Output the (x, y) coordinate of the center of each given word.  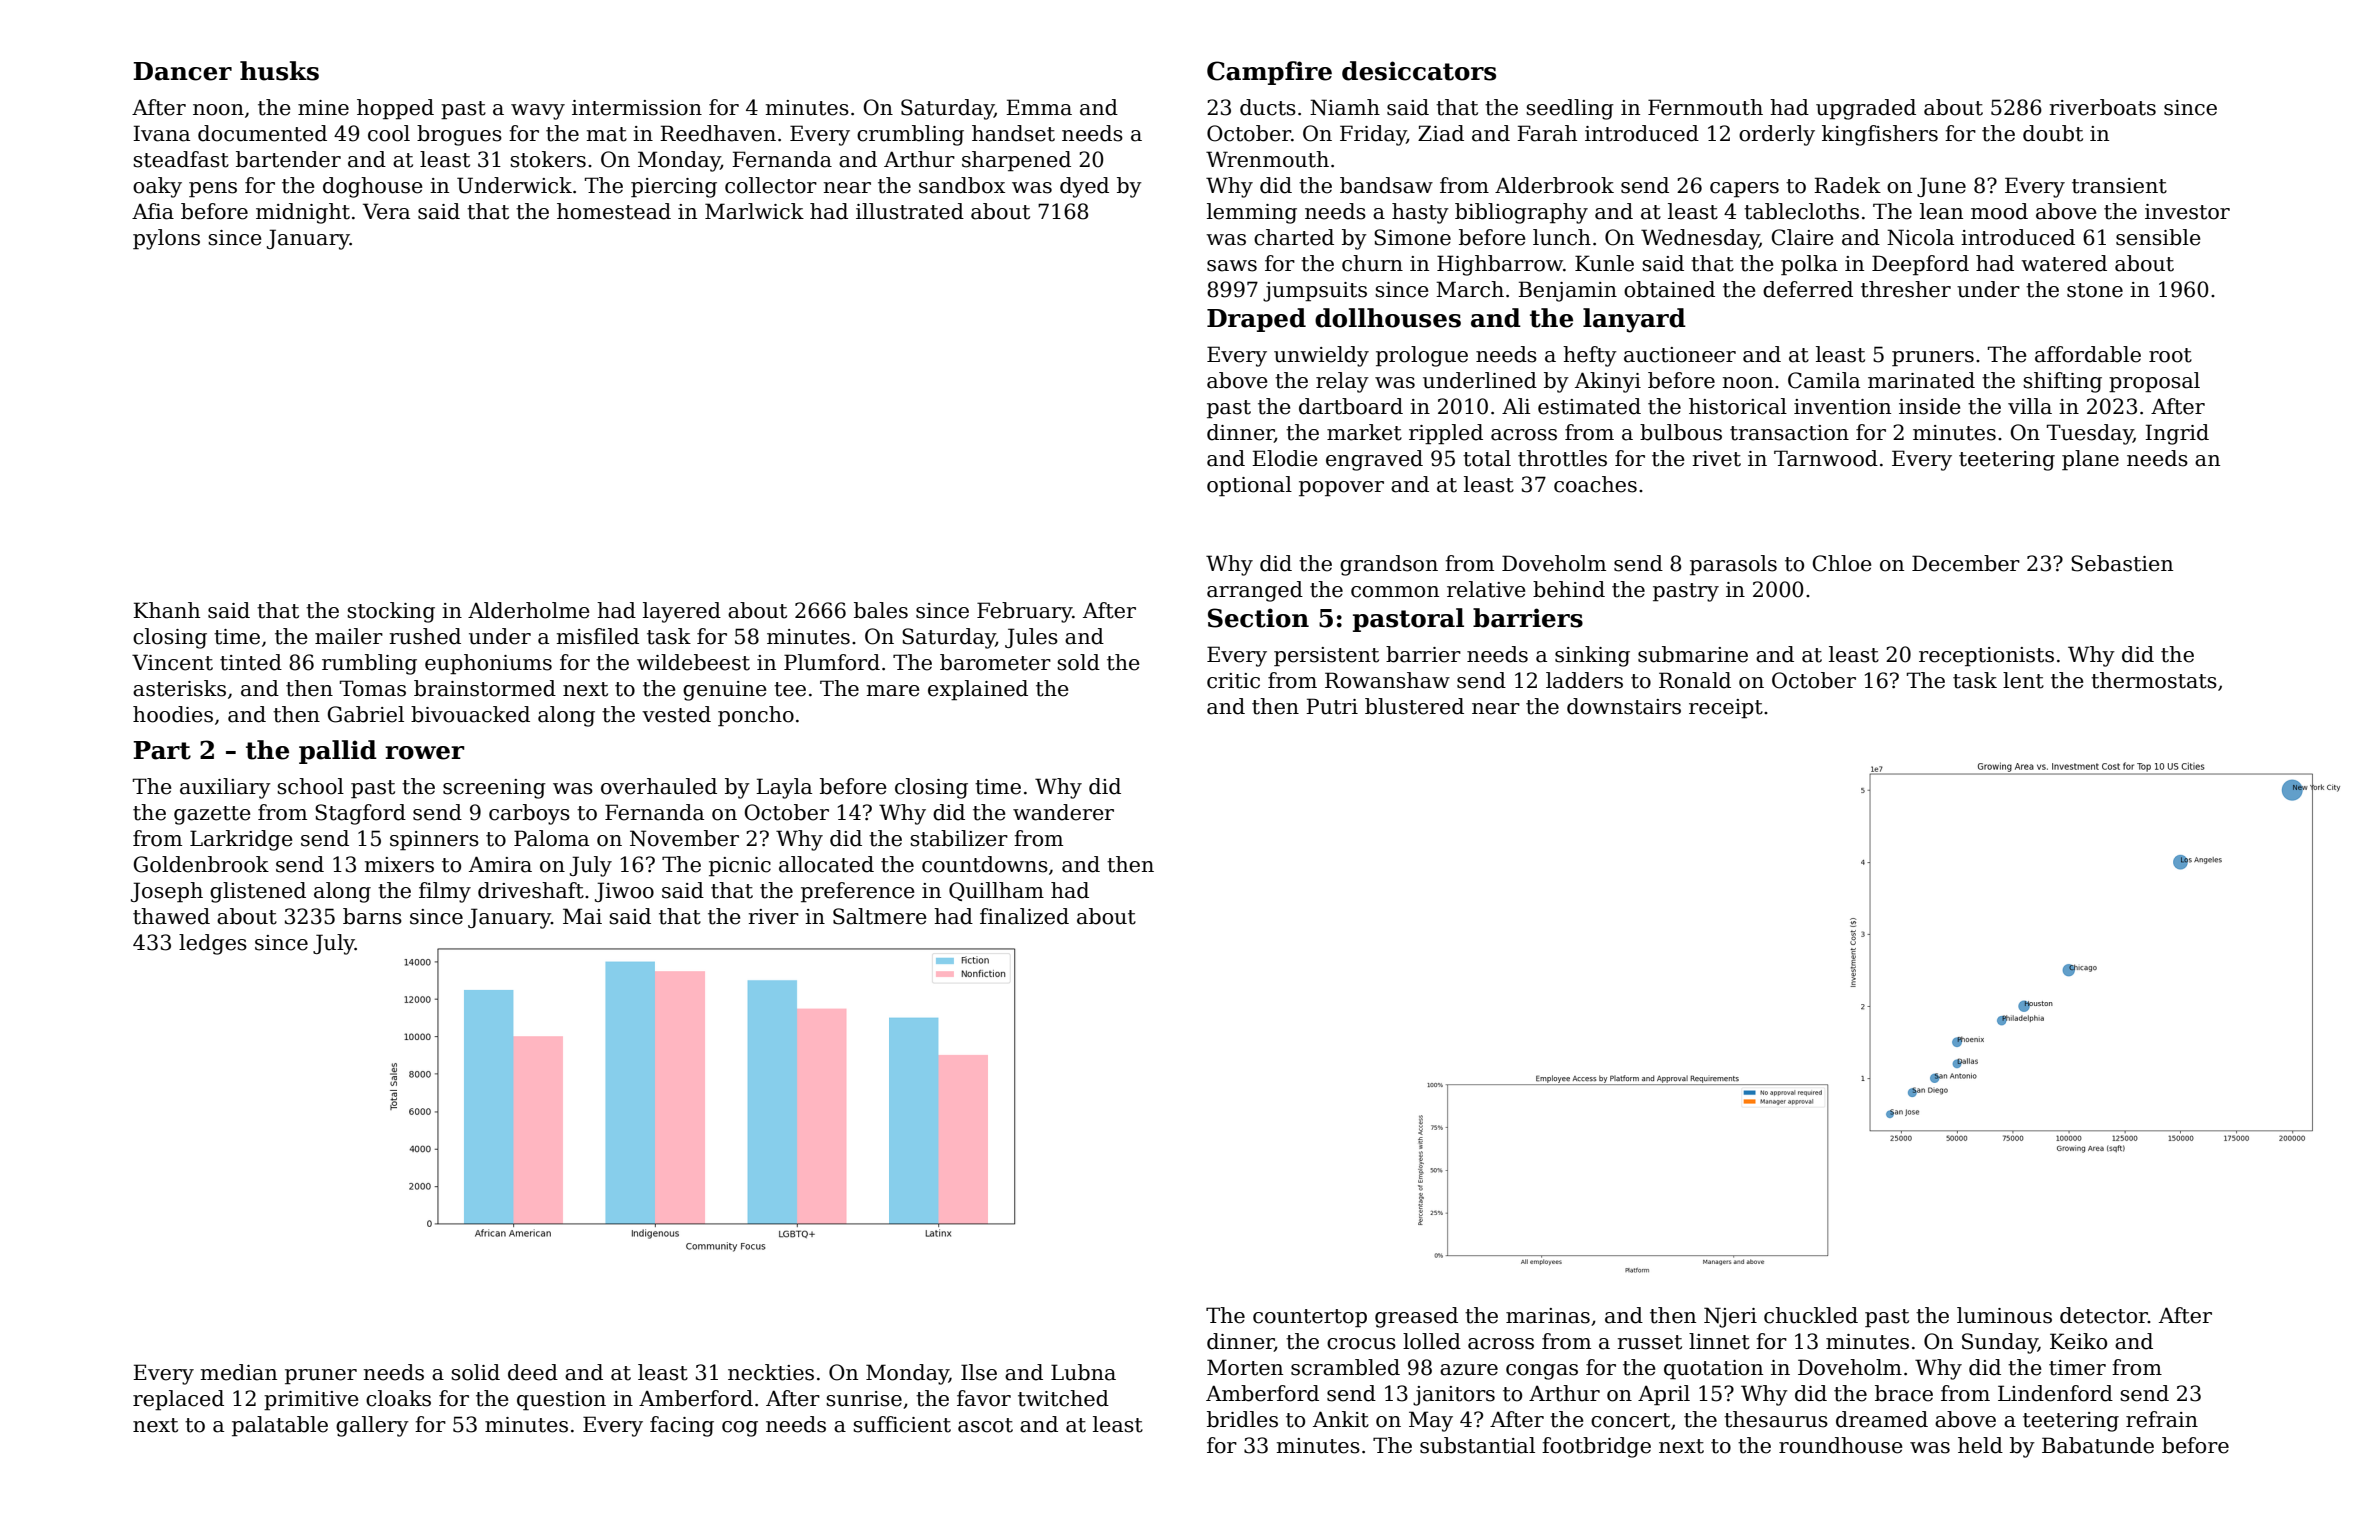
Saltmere (879, 916)
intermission (637, 108)
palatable (280, 1426)
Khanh (166, 610)
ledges (213, 944)
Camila (1824, 380)
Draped (1256, 320)
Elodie (1284, 458)
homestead (614, 211)
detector (2104, 1315)
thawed (171, 916)
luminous (2004, 1315)
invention (1842, 407)
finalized (1024, 916)
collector (771, 185)
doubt (2053, 133)
